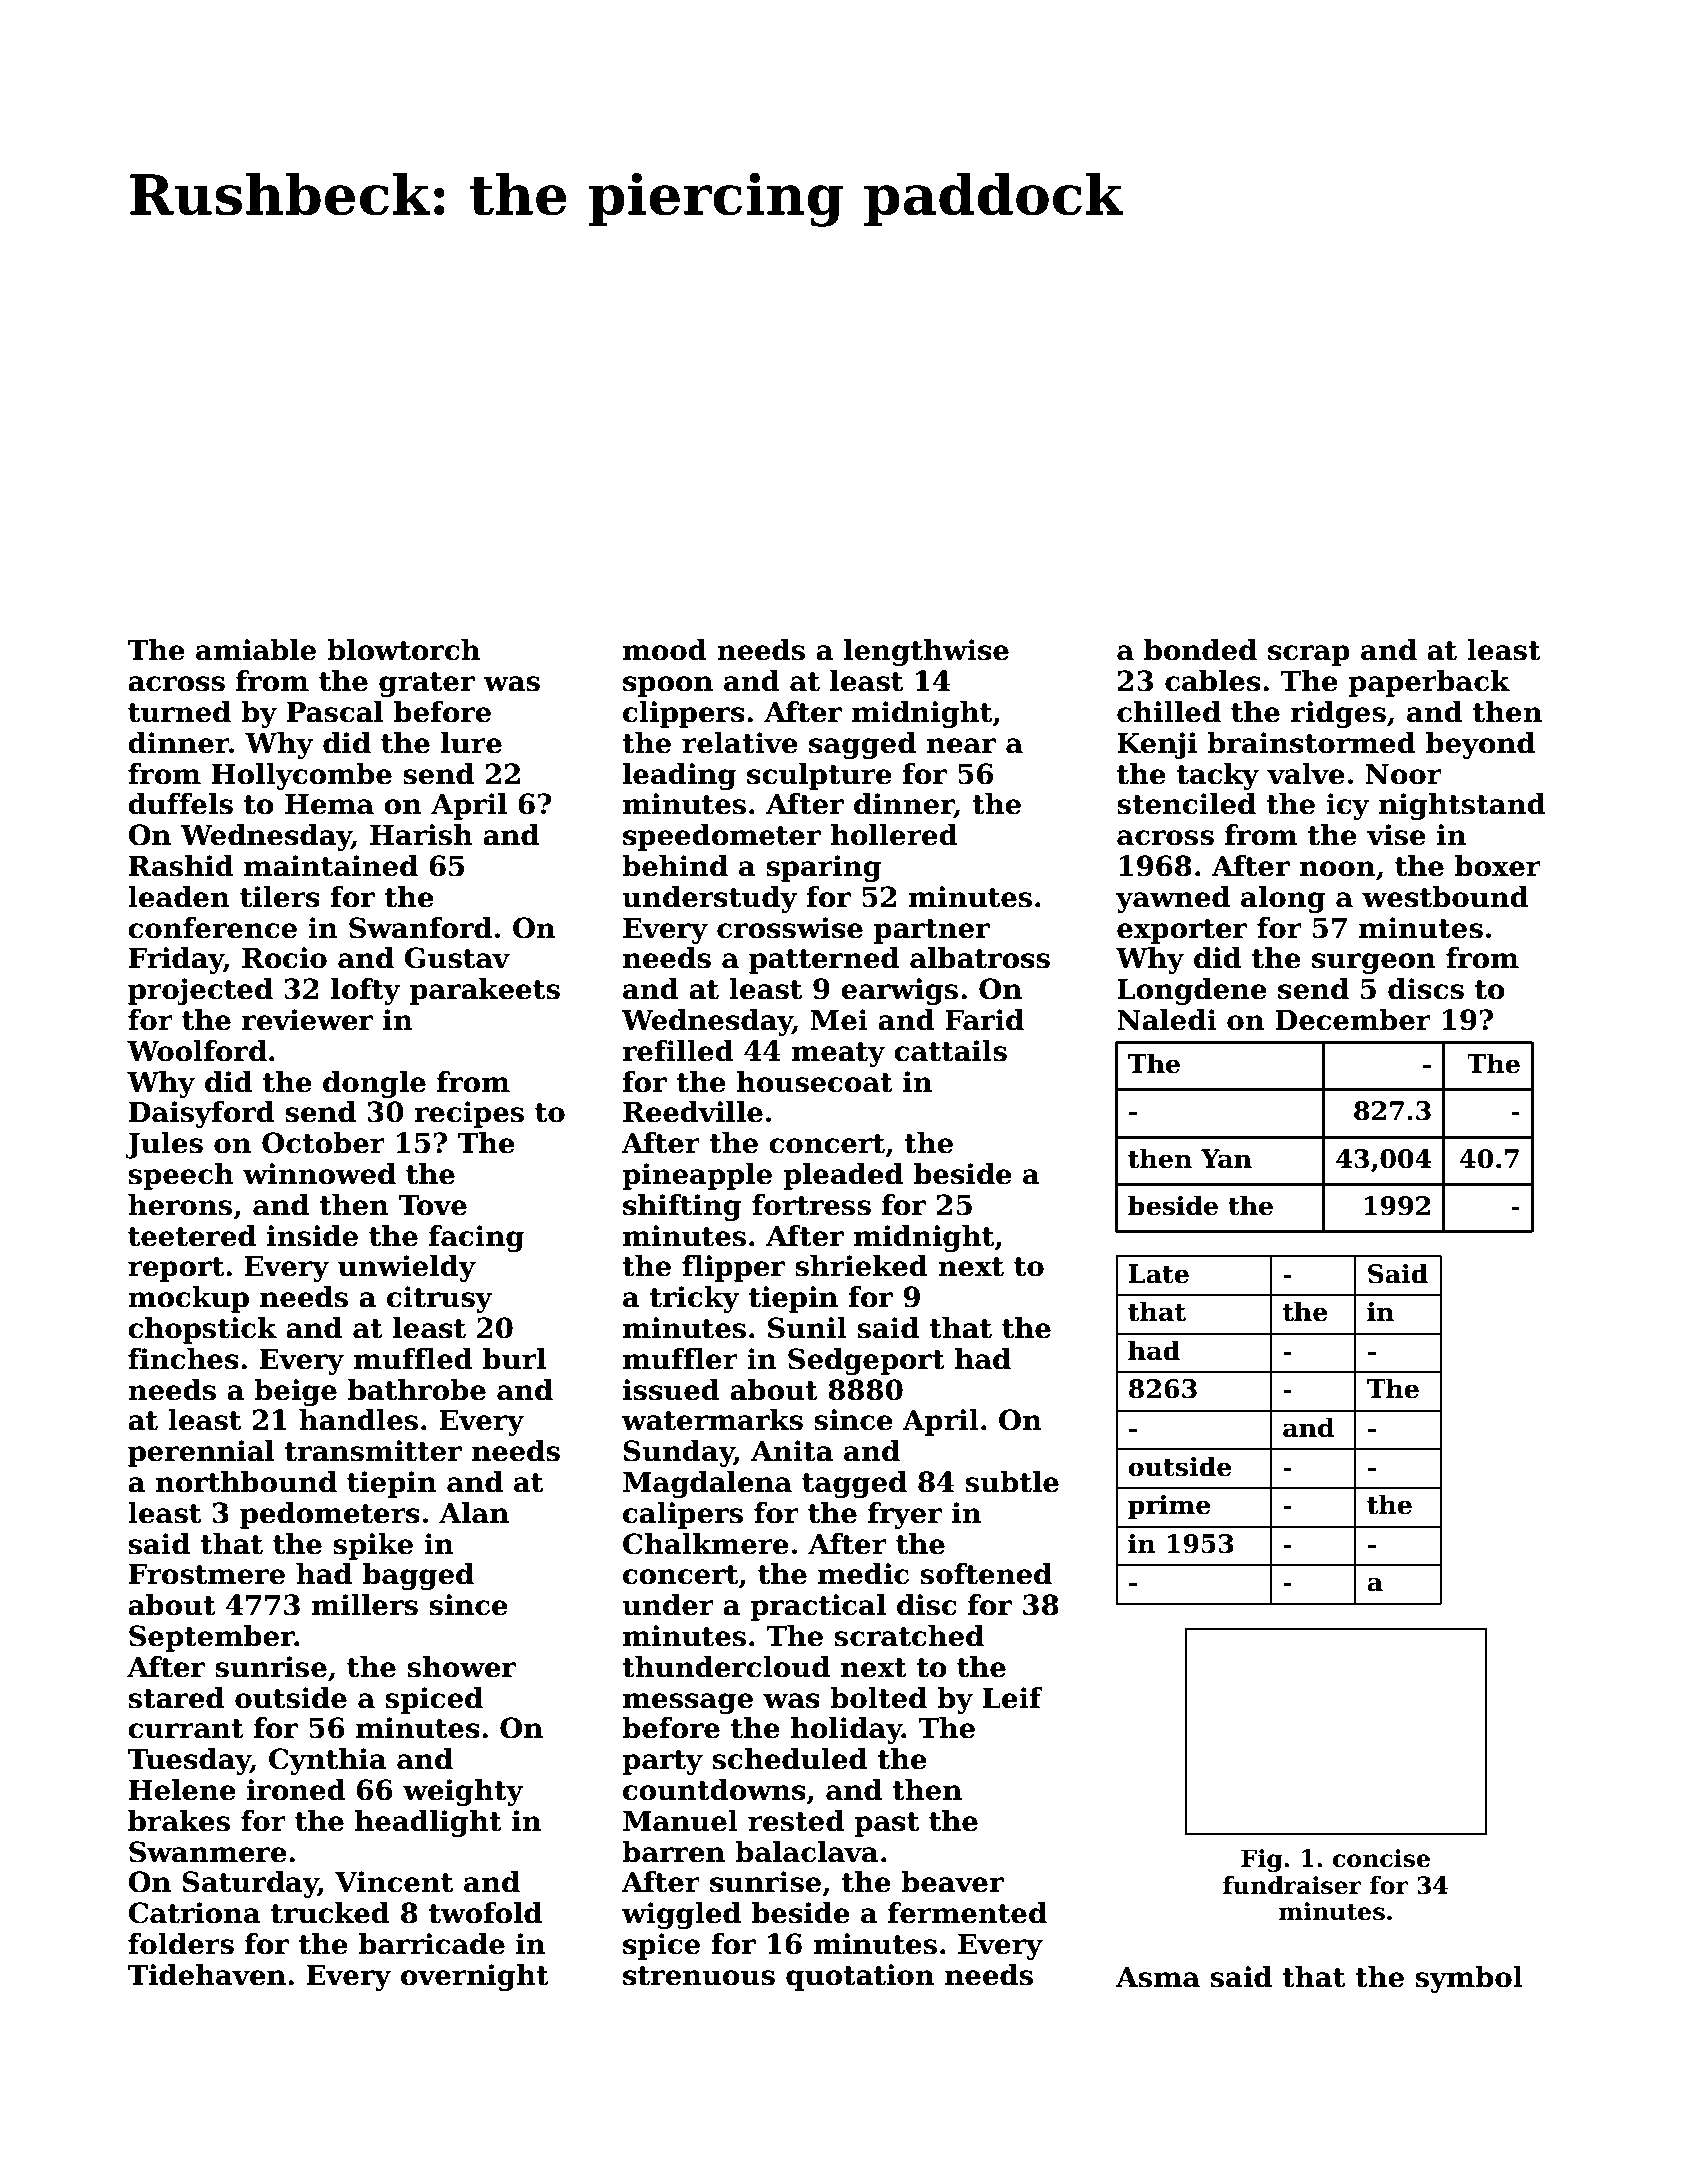 The image size is (1683, 2178). What do you see at coordinates (330, 1515) in the image?
I see `pedometers` at bounding box center [330, 1515].
